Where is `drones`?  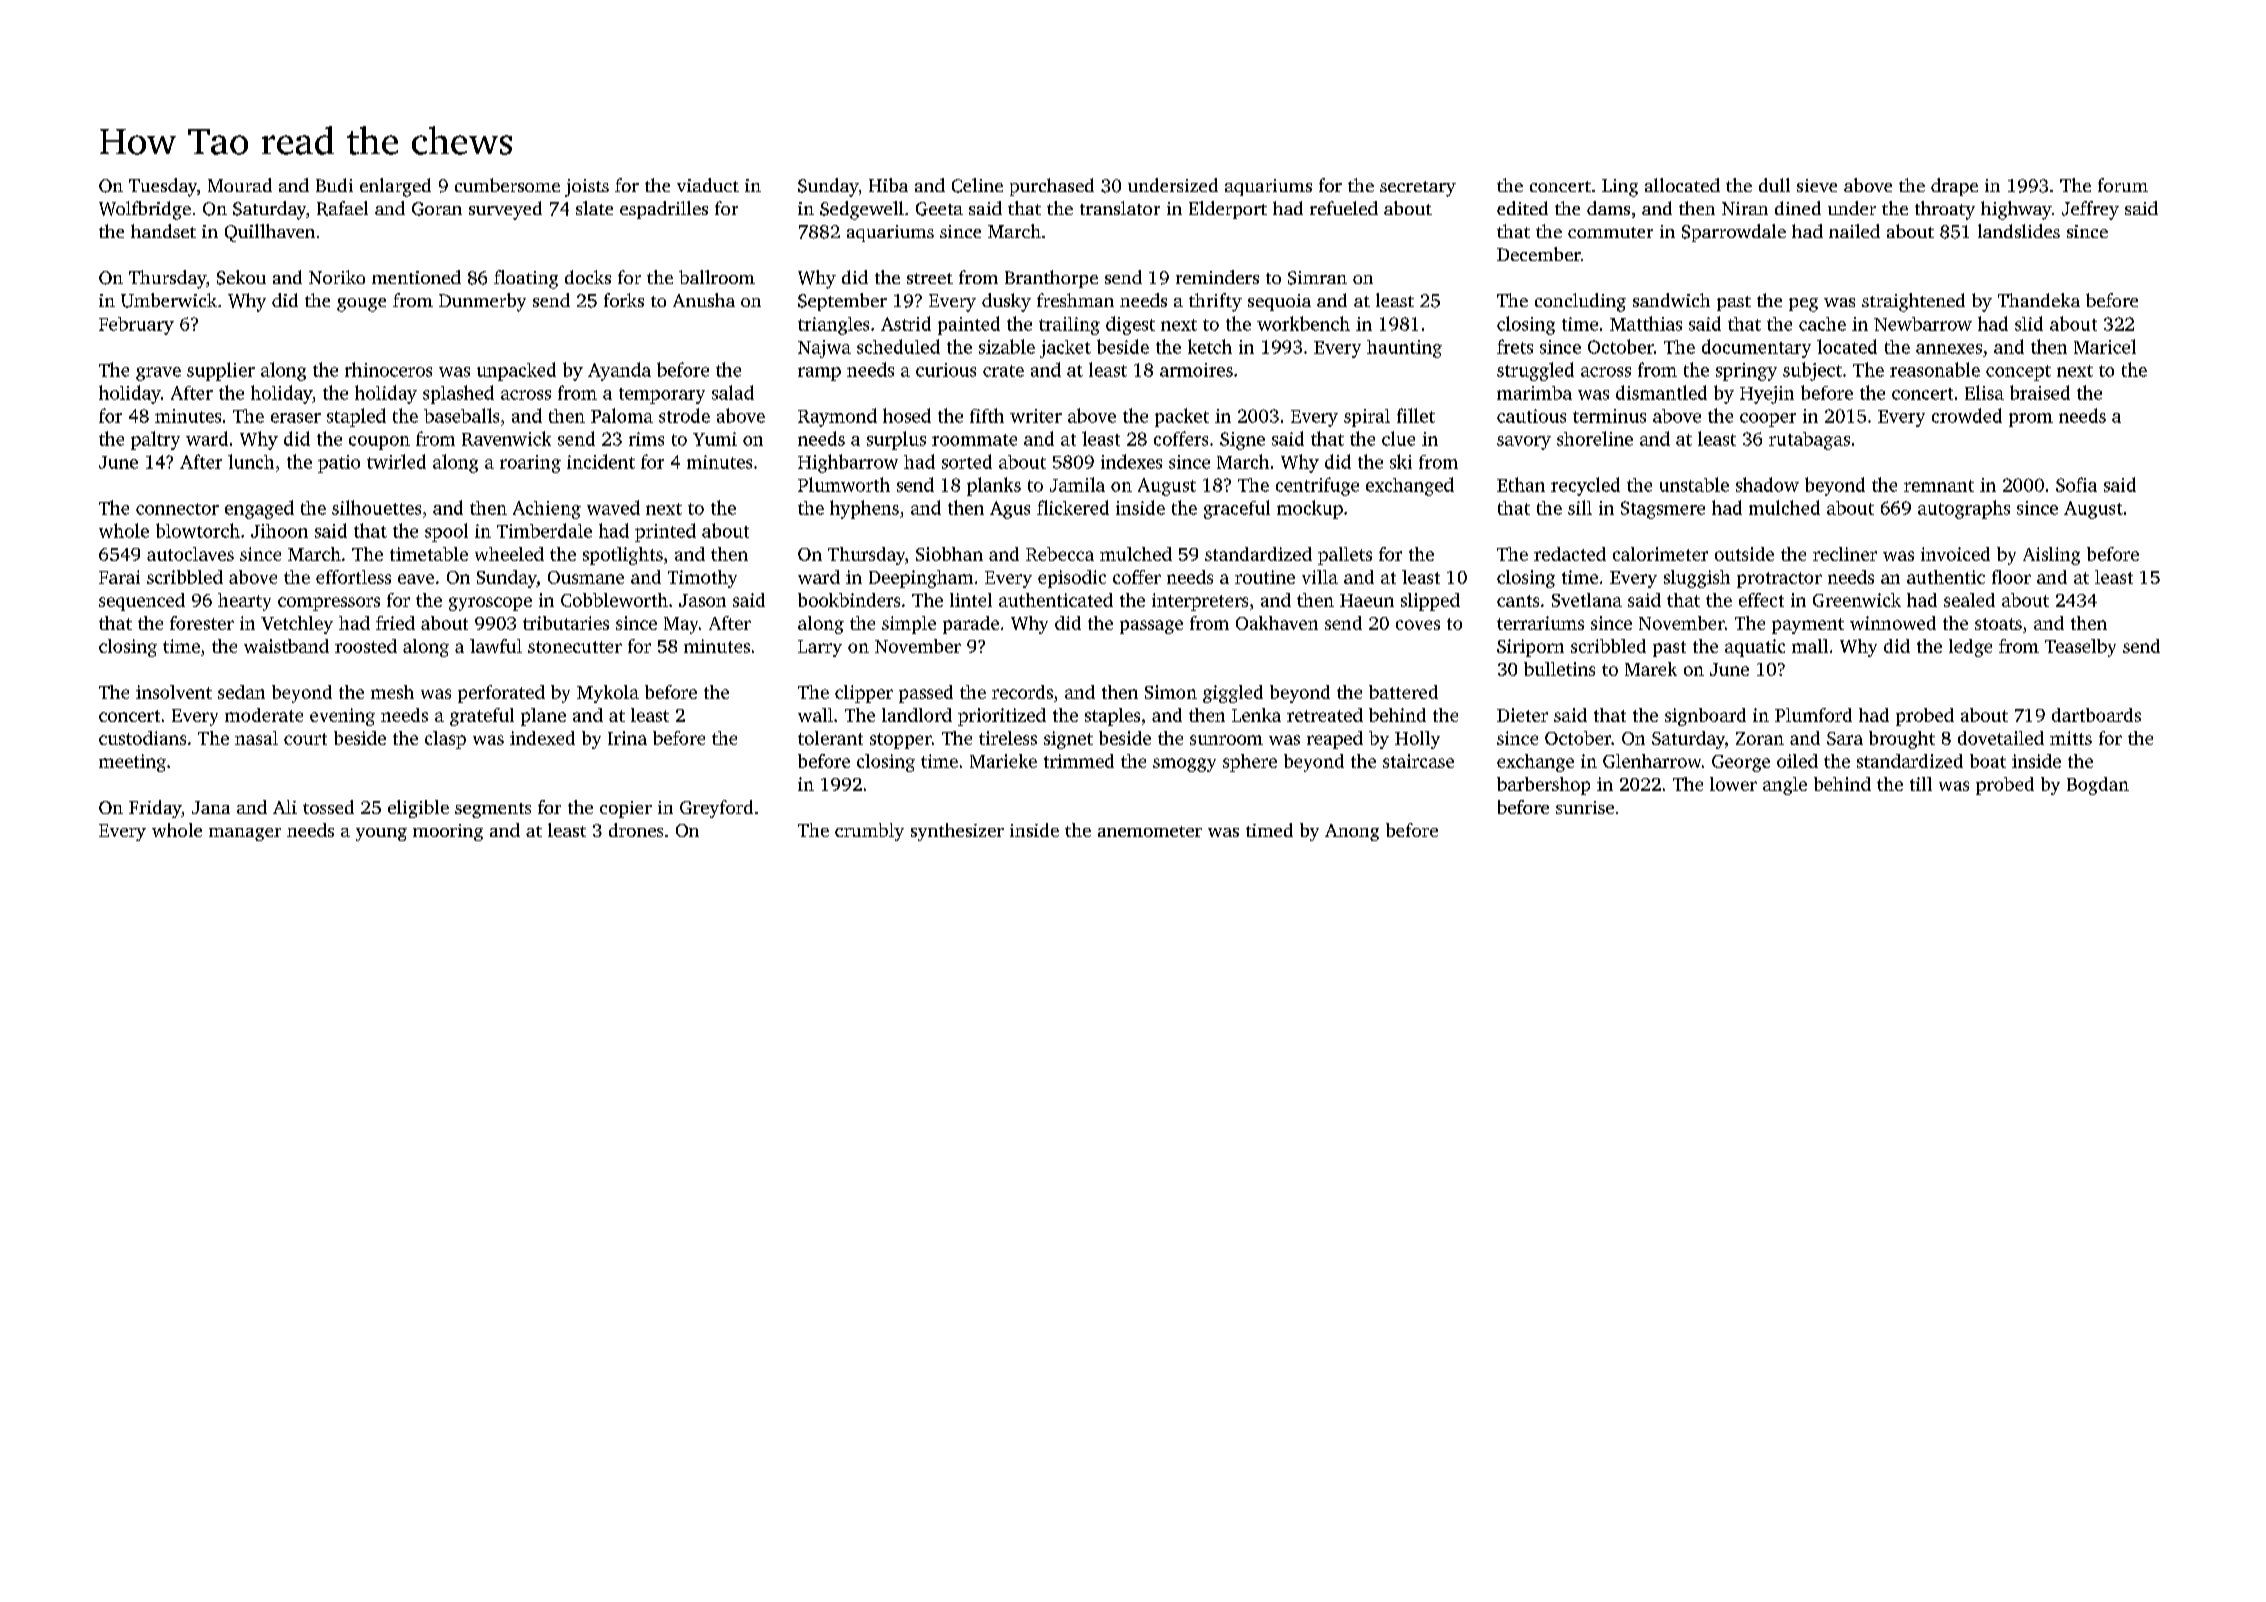 drones is located at coordinates (636, 830).
